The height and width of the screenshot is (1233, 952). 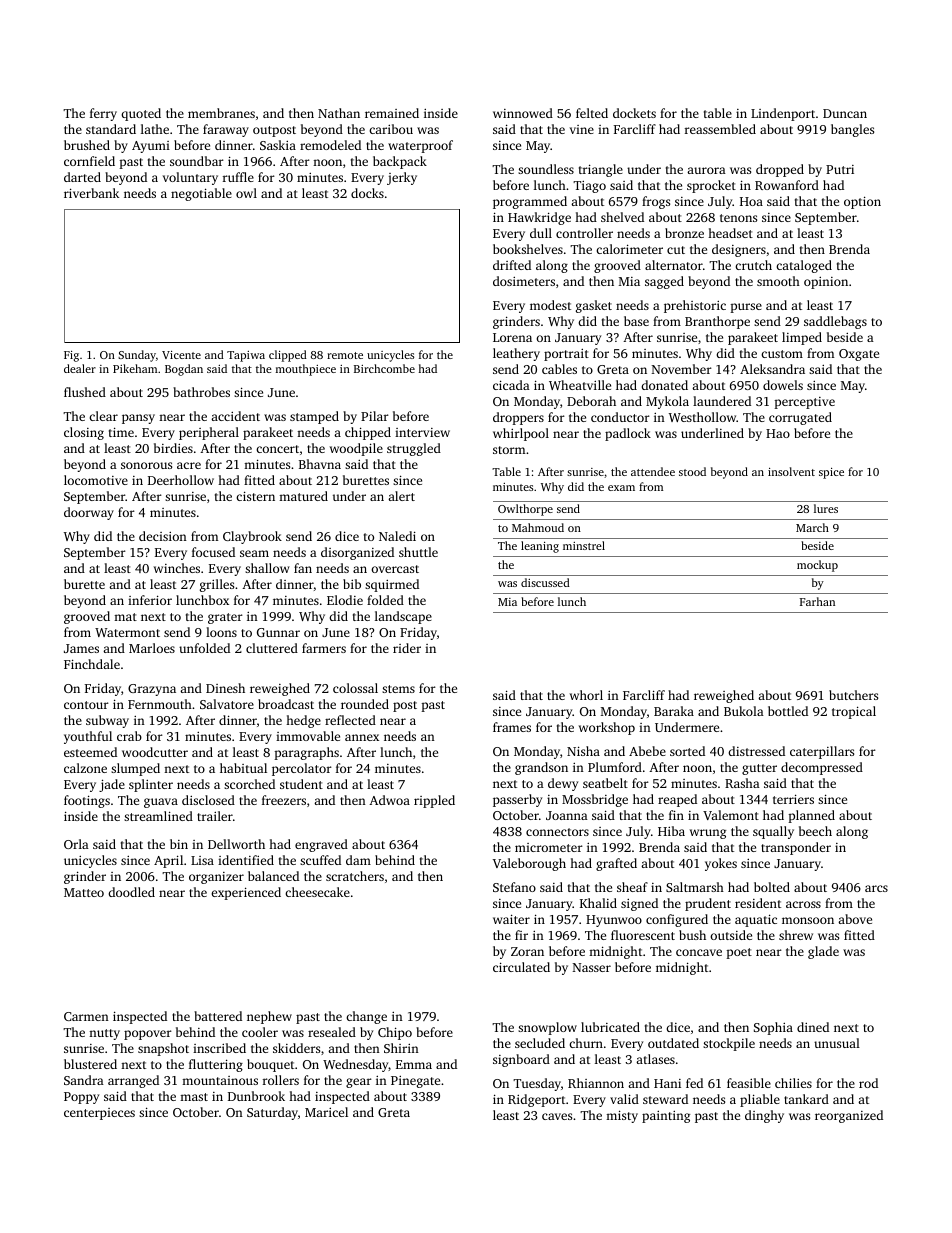 I want to click on perceptive, so click(x=804, y=403).
